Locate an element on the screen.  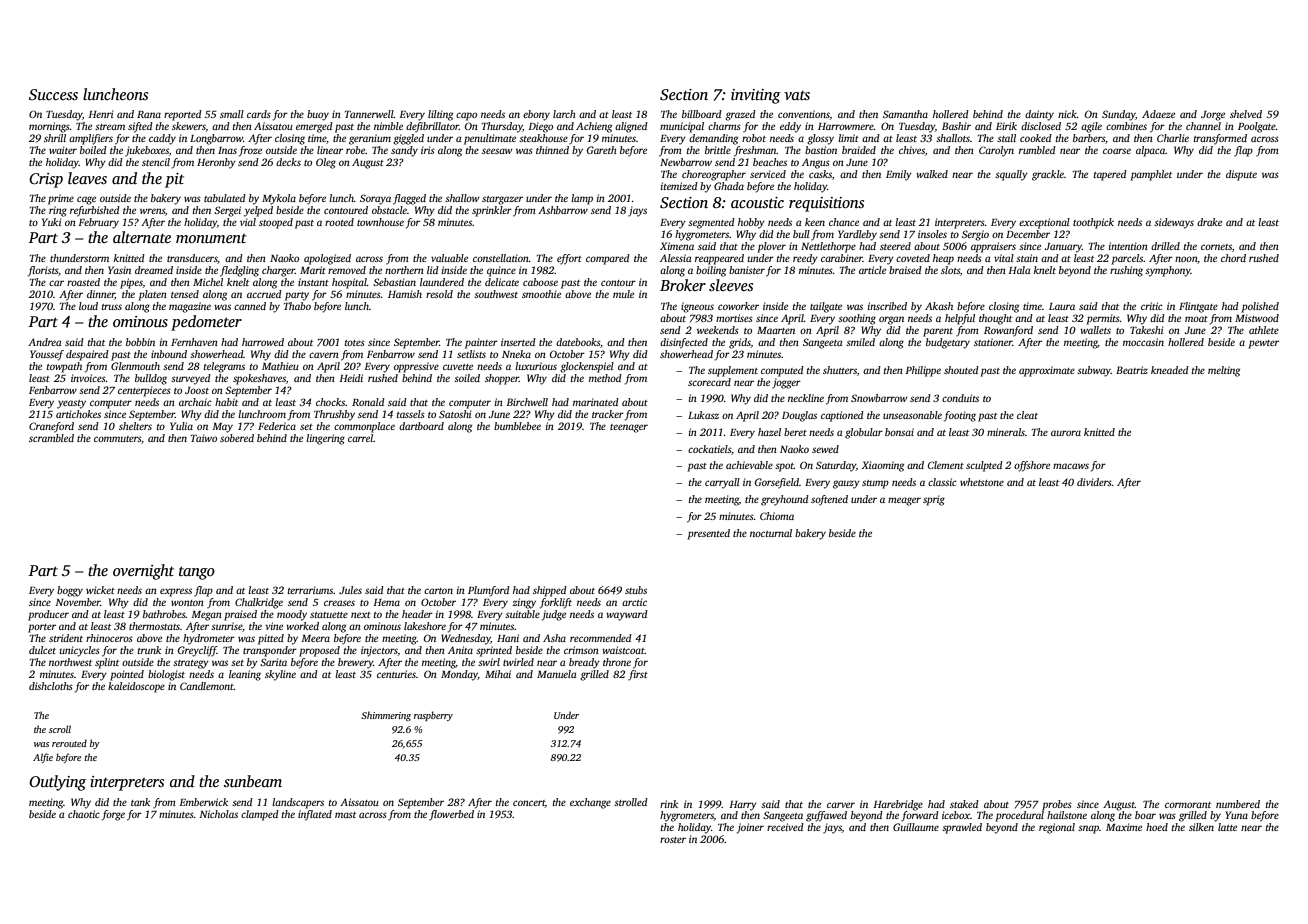
Manuela is located at coordinates (557, 674).
